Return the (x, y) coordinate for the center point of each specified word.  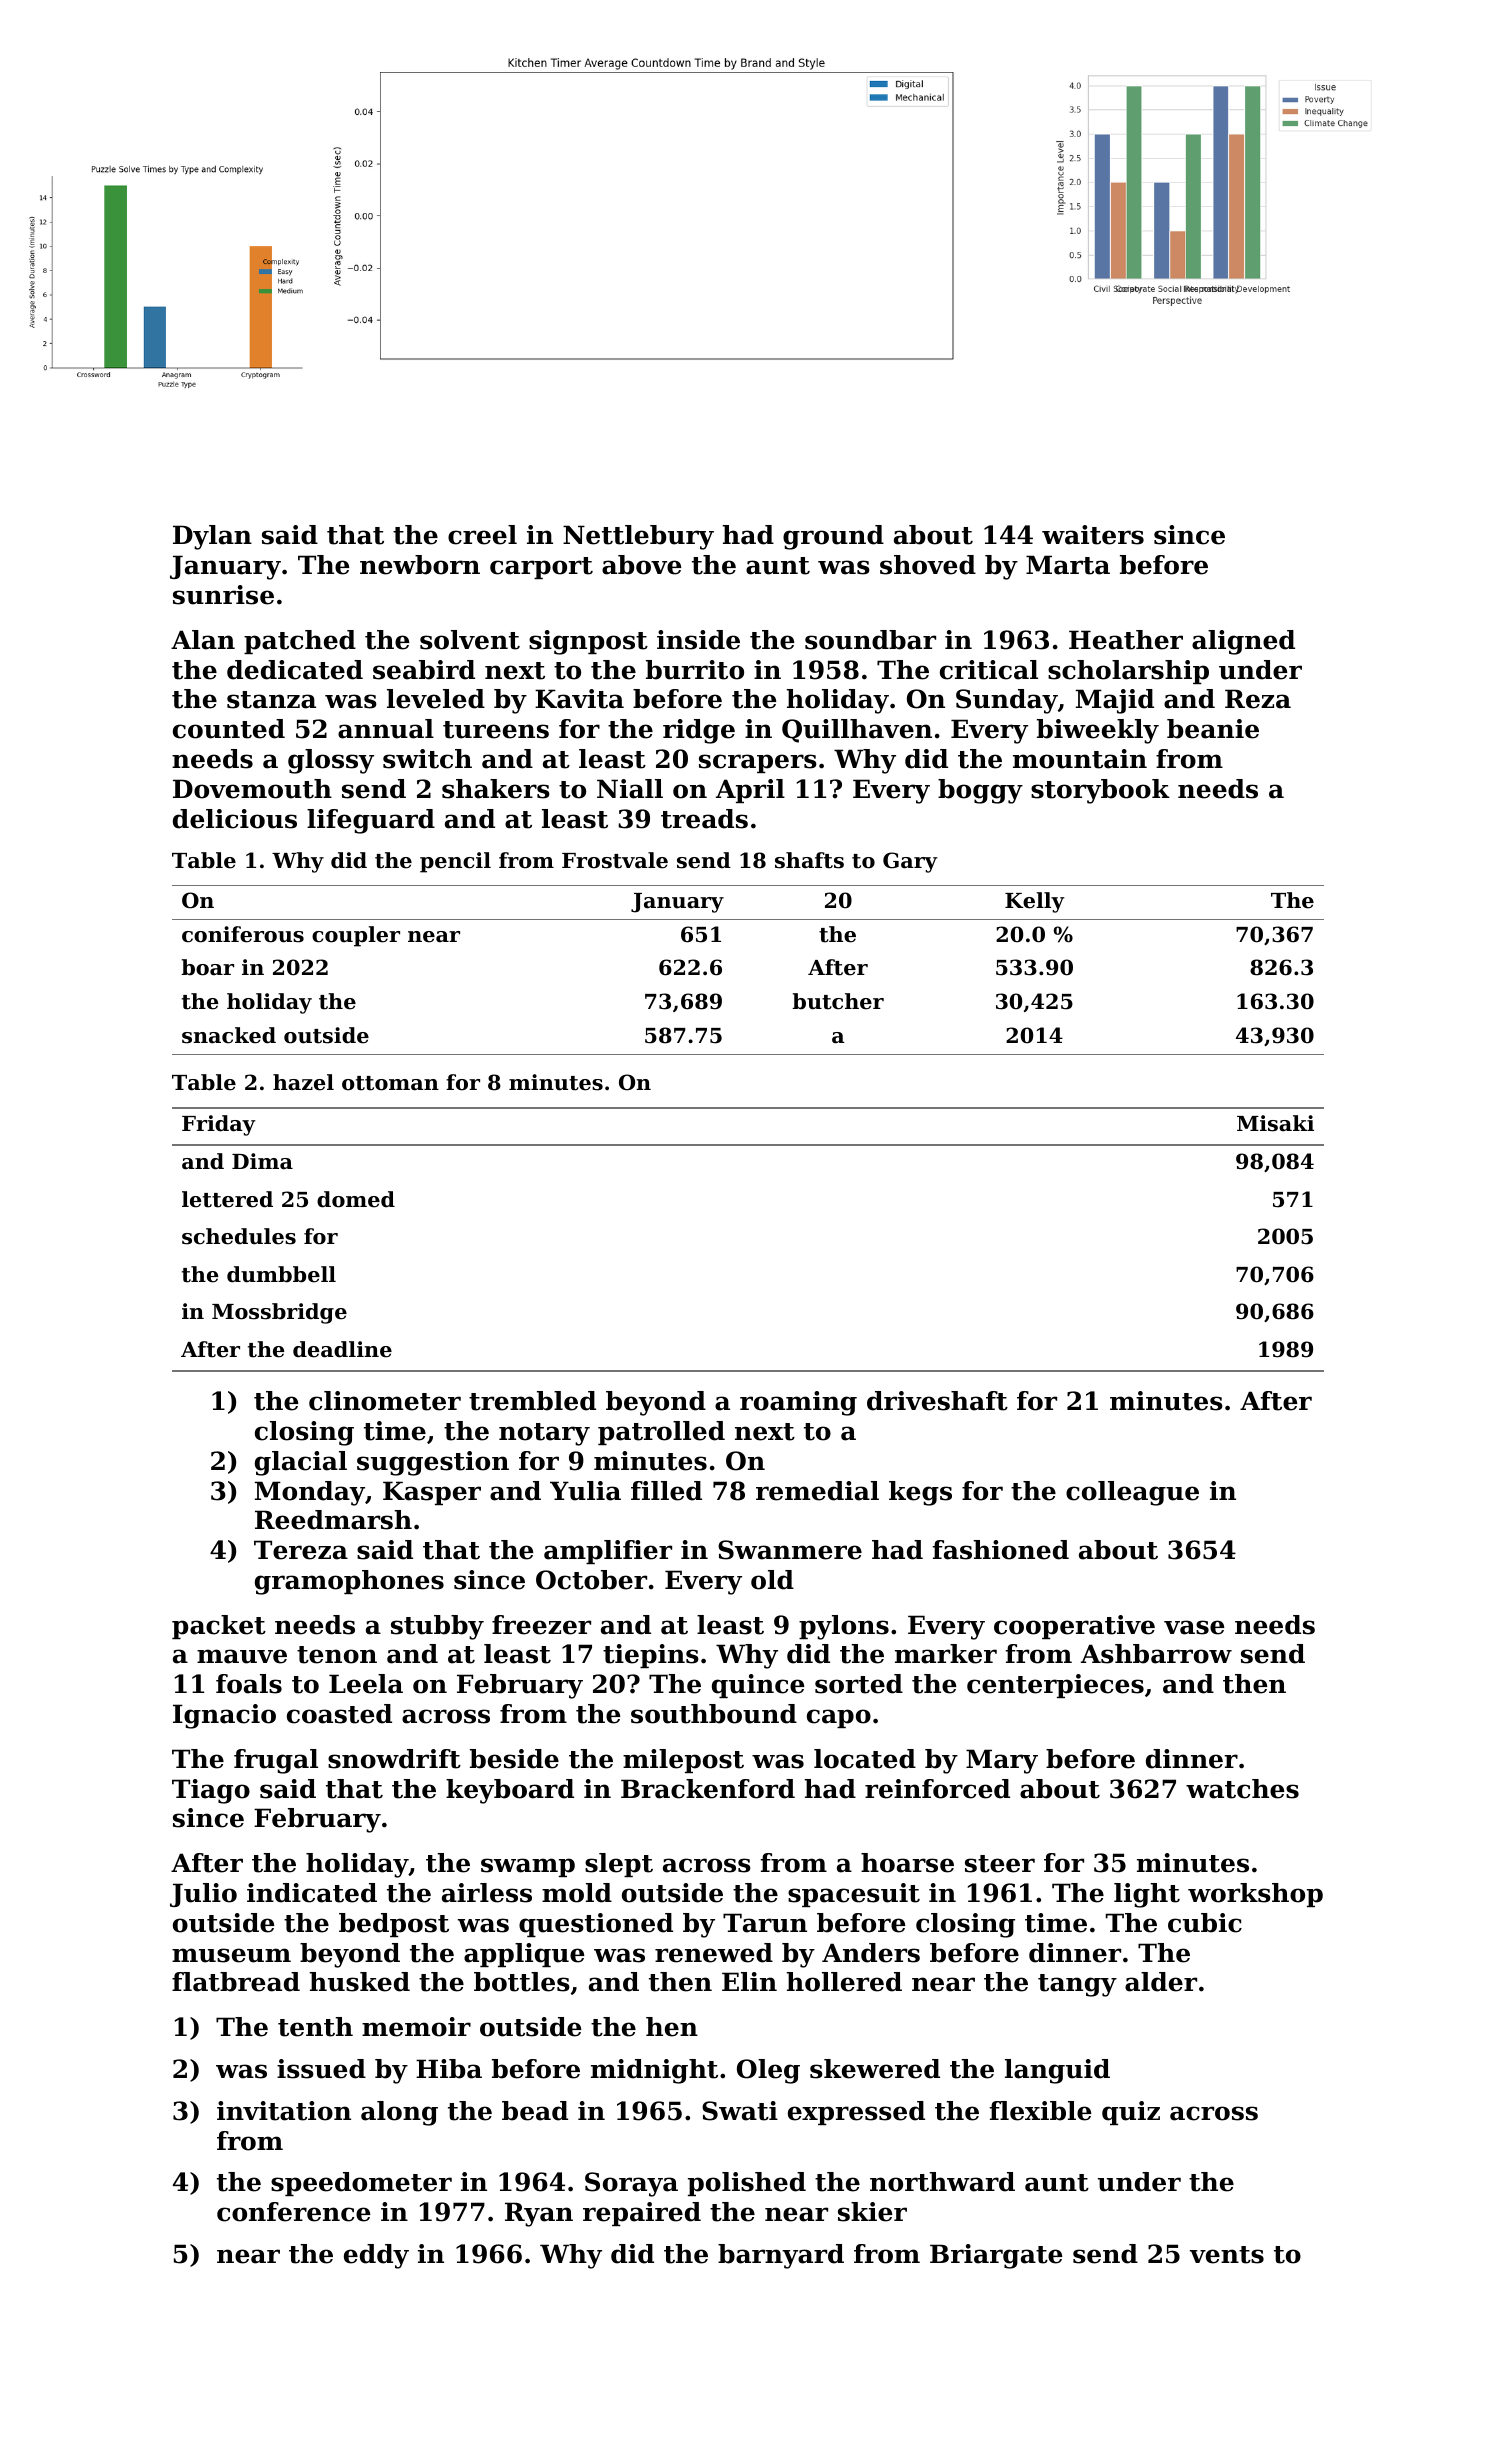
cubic (1205, 1923)
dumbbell (281, 1274)
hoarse (907, 1863)
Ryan (539, 2214)
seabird (424, 670)
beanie (1213, 729)
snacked (229, 1035)
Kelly (1035, 902)
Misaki (1275, 1123)
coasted (339, 1714)
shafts (809, 860)
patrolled (661, 1433)
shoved (928, 565)
